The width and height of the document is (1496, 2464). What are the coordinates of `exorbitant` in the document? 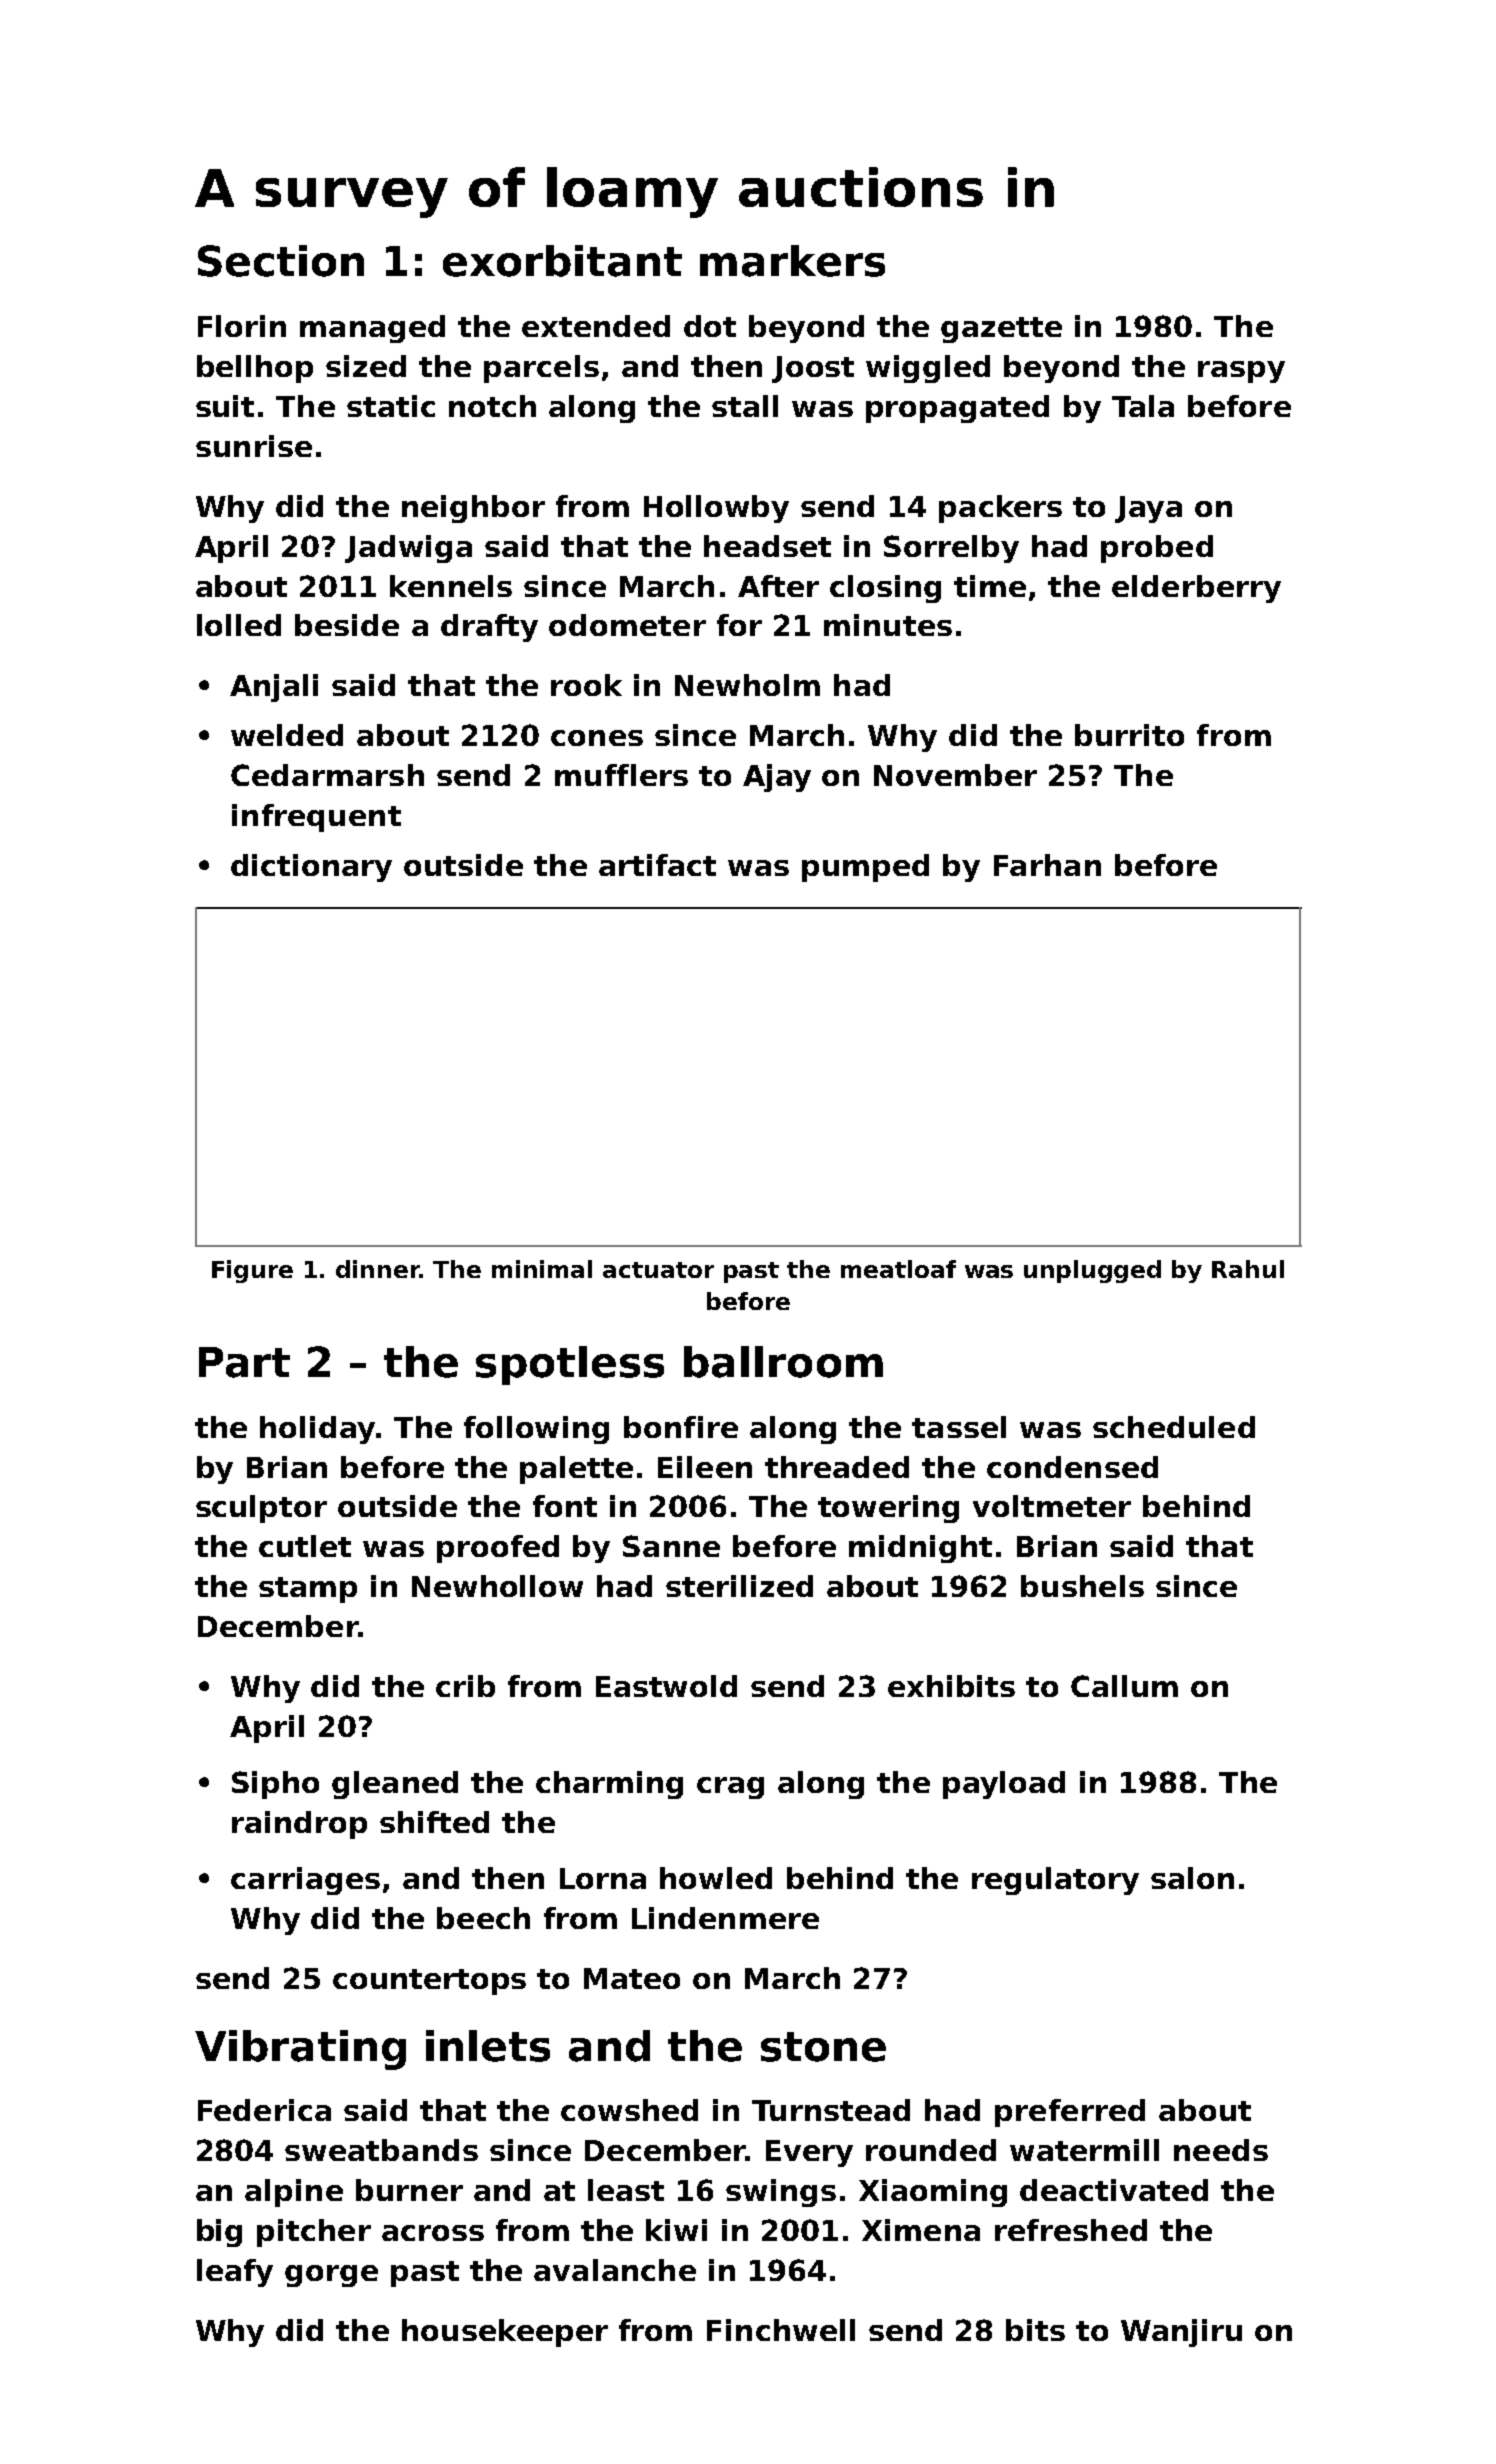 It's located at (562, 261).
